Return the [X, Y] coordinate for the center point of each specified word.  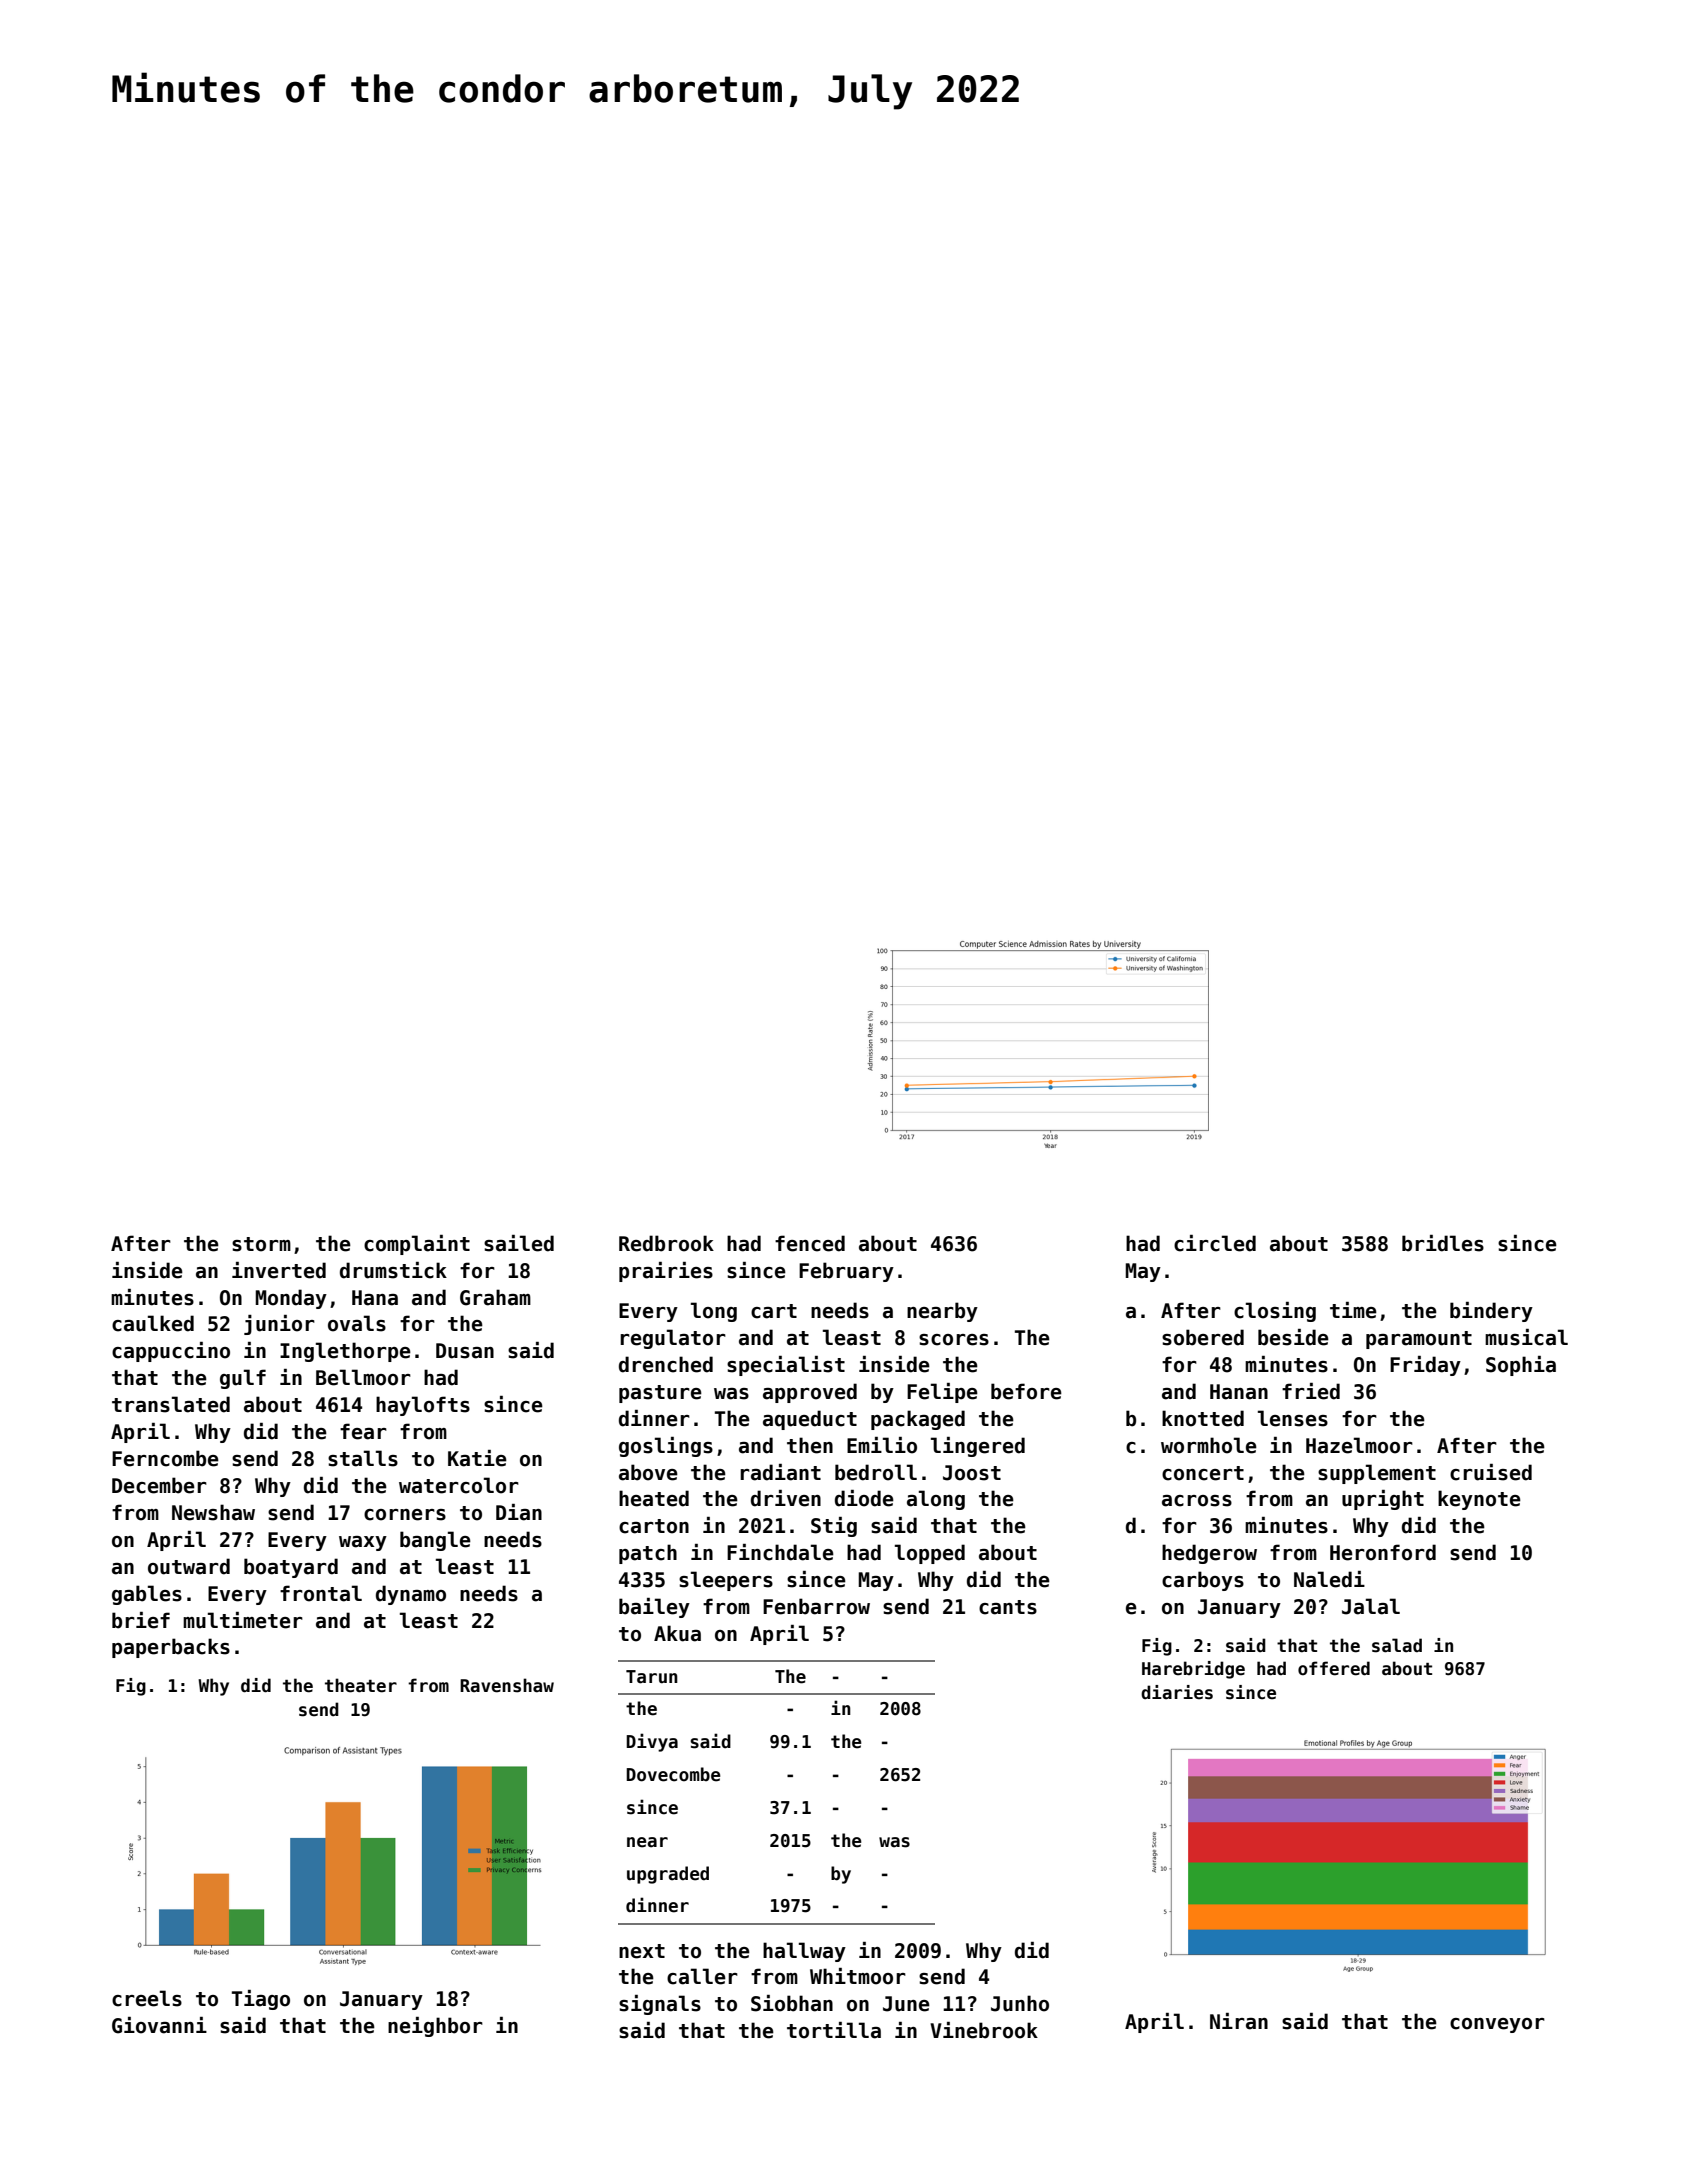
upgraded [668, 1875]
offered [1334, 1668]
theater [361, 1685]
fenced [810, 1243]
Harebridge [1193, 1670]
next [642, 1951]
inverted [279, 1270]
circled [1215, 1243]
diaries [1177, 1692]
